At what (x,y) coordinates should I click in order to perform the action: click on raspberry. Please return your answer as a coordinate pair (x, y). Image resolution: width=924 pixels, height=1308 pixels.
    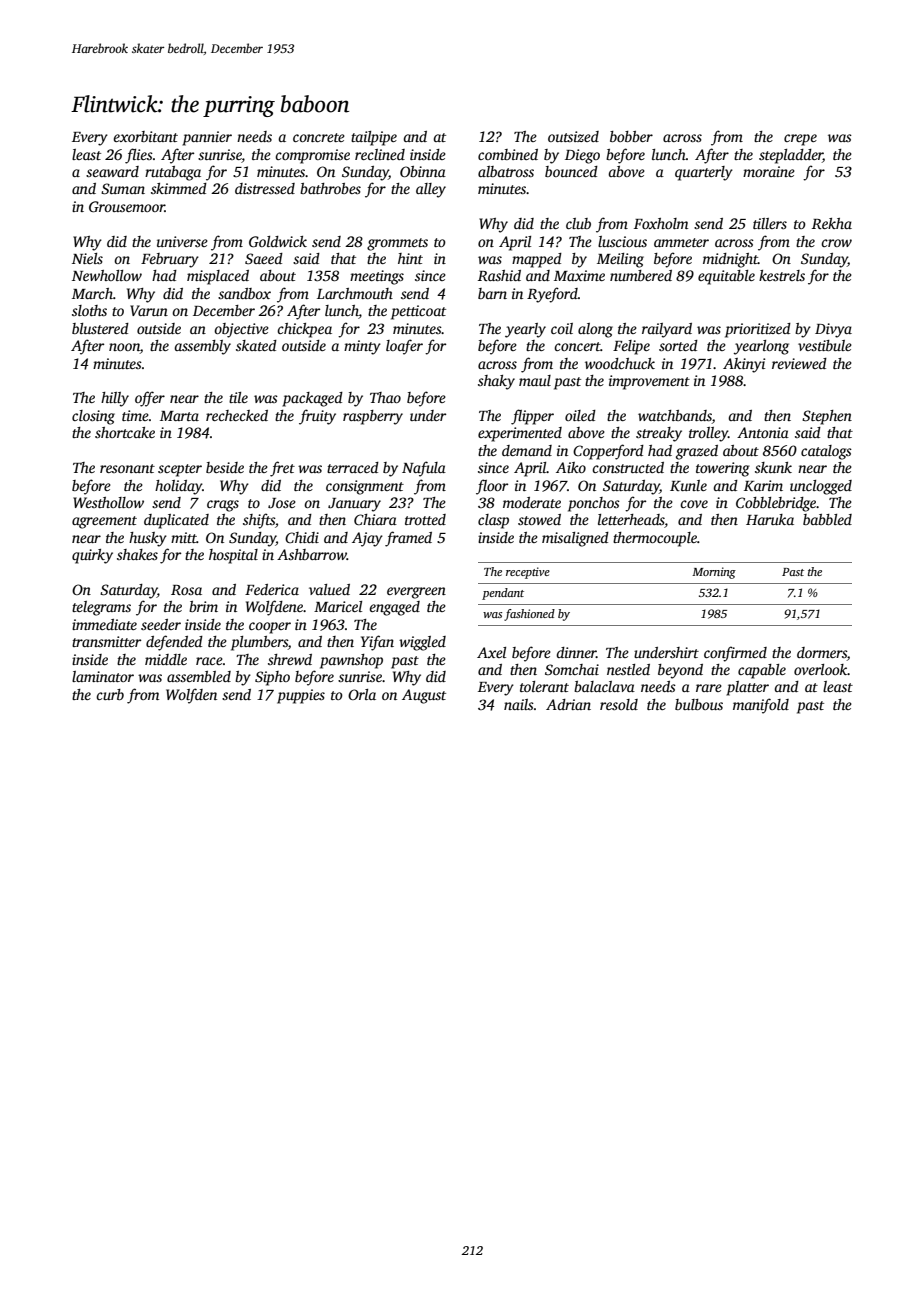
    Looking at the image, I should click on (373, 417).
